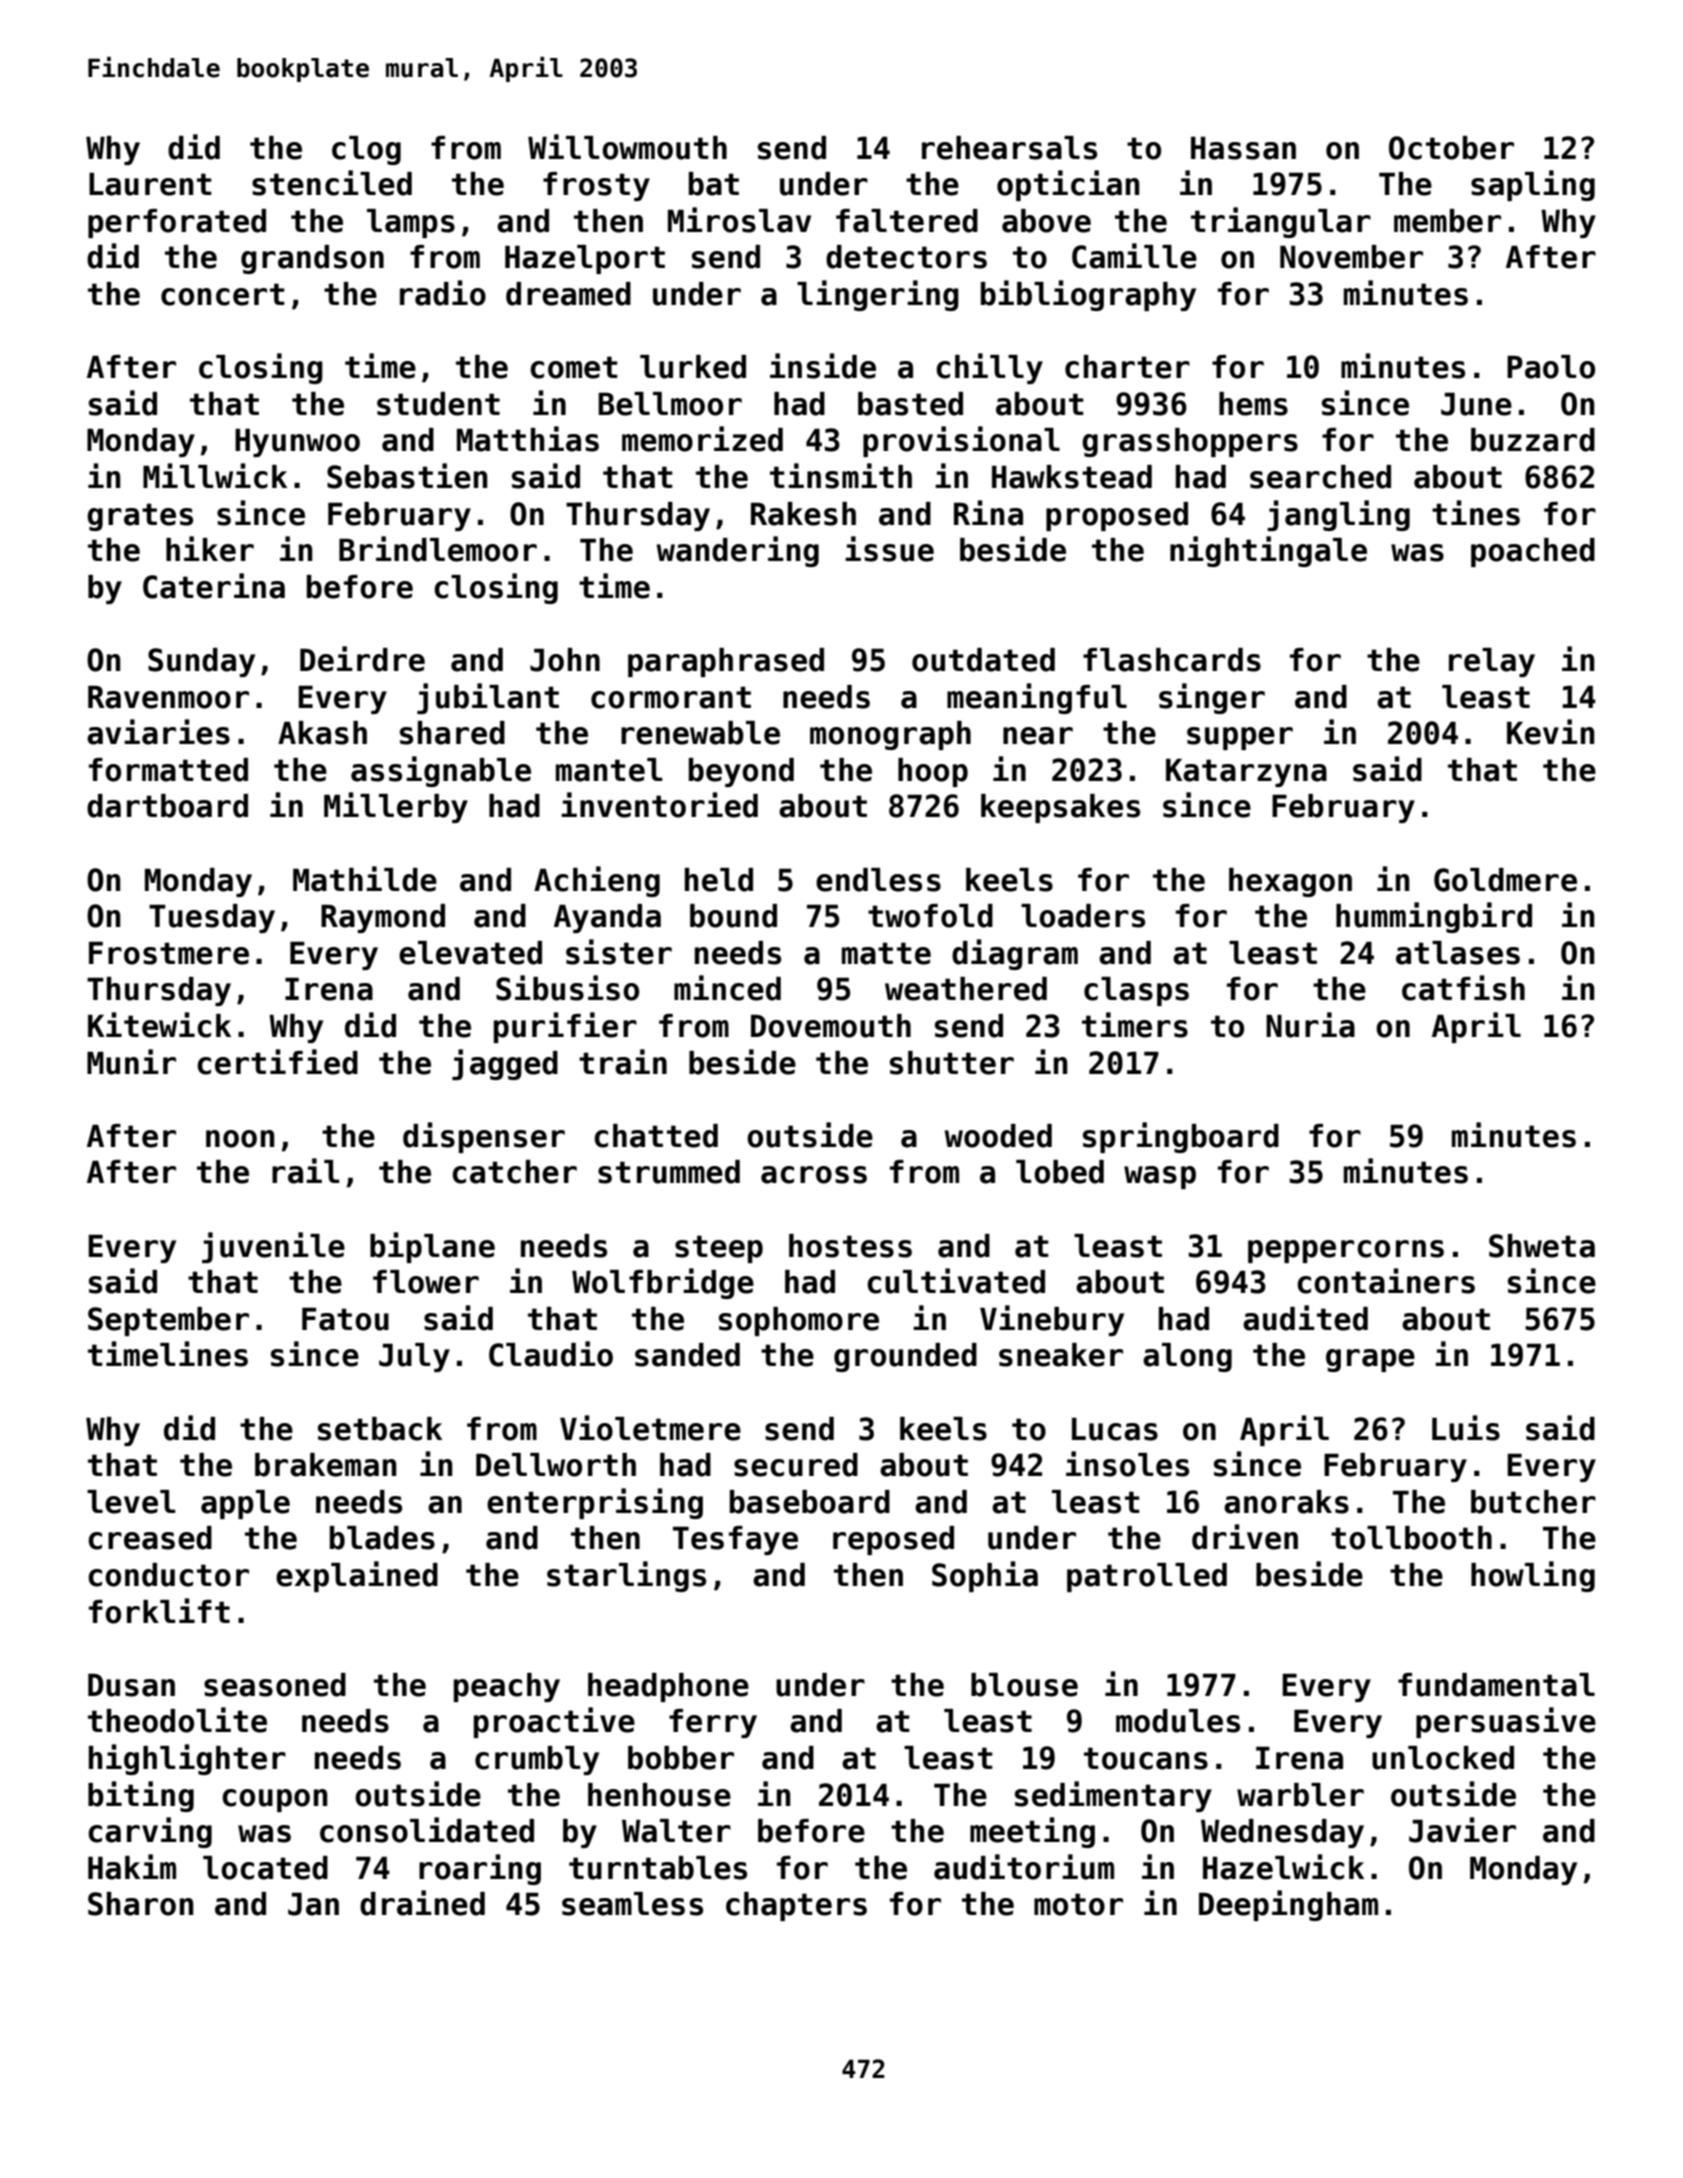 Image resolution: width=1683 pixels, height=2178 pixels. Describe the element at coordinates (627, 147) in the screenshot. I see `Willowmouth` at that location.
